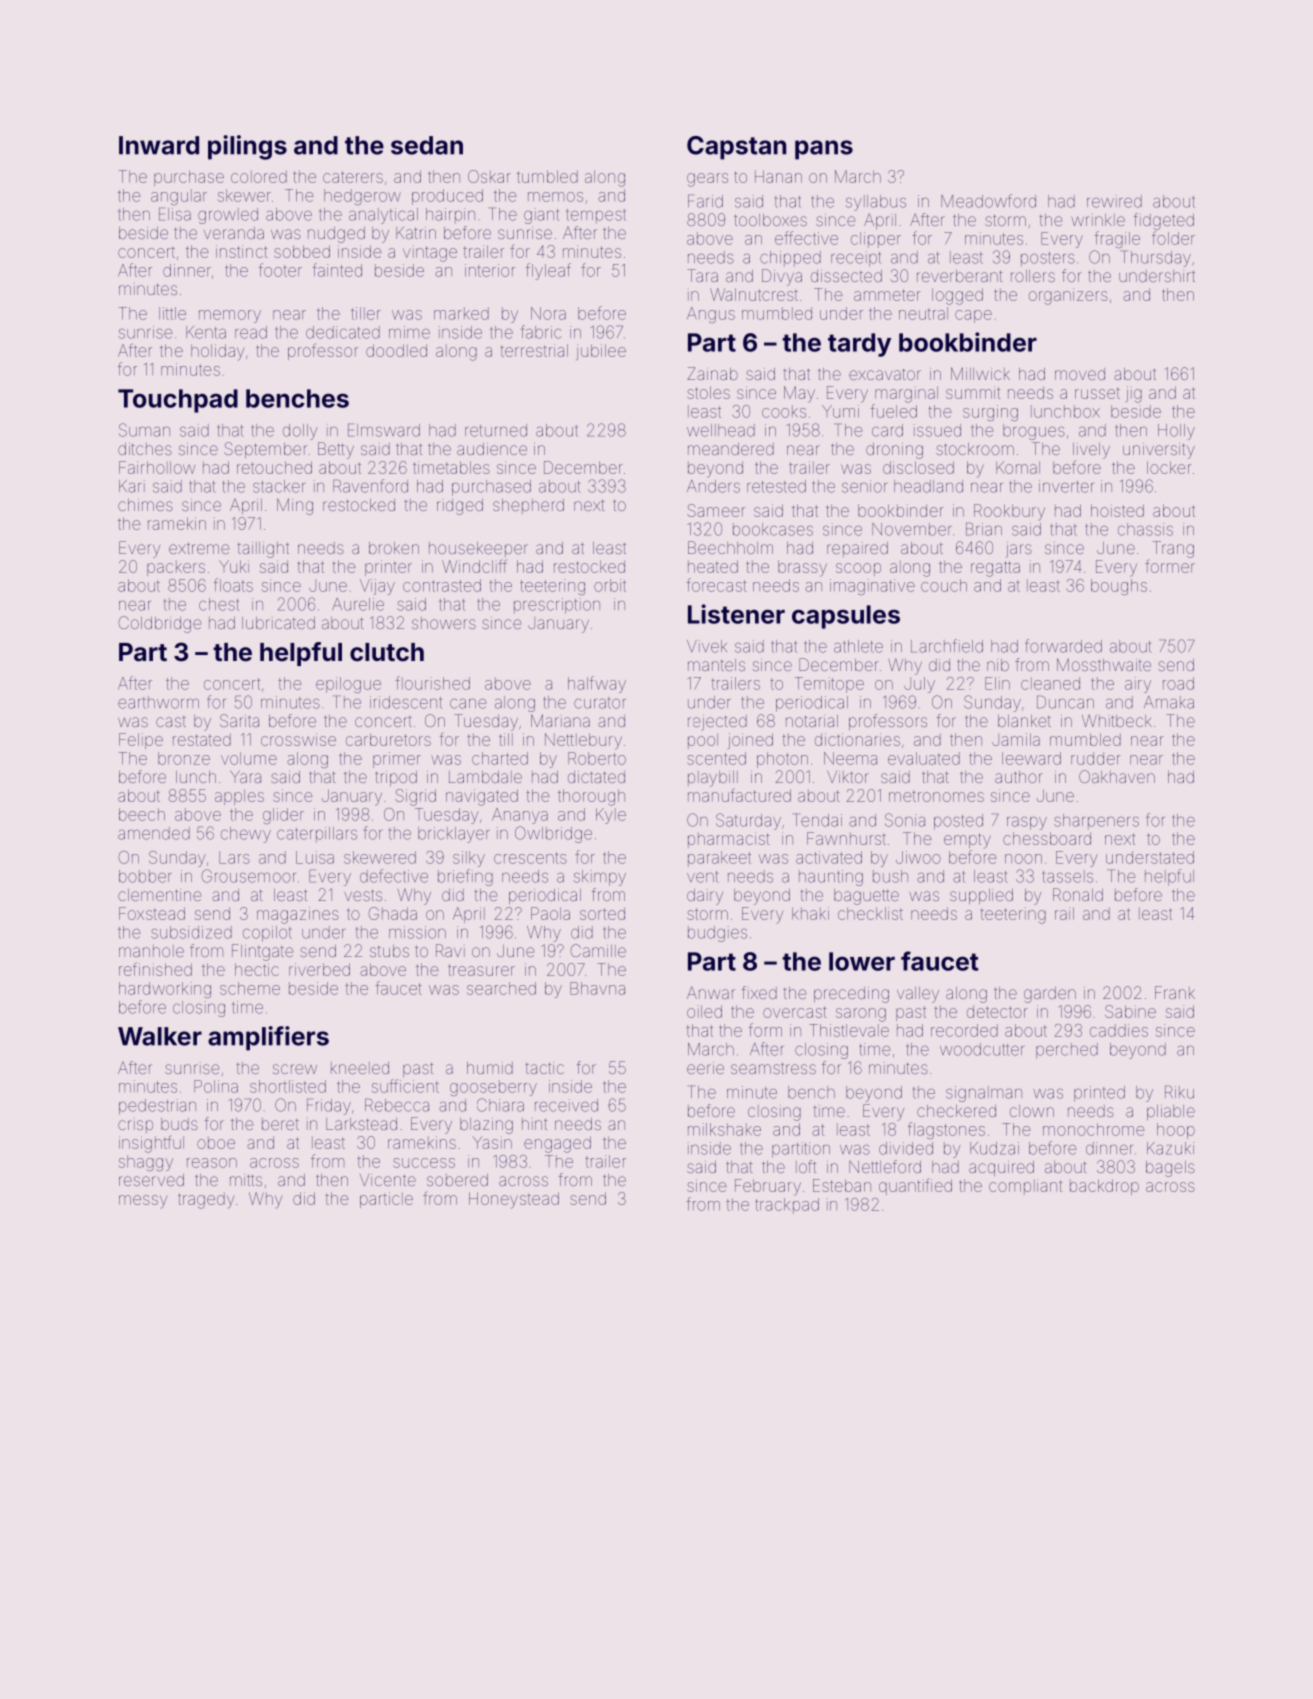 Image resolution: width=1313 pixels, height=1699 pixels. I want to click on extreme, so click(199, 548).
